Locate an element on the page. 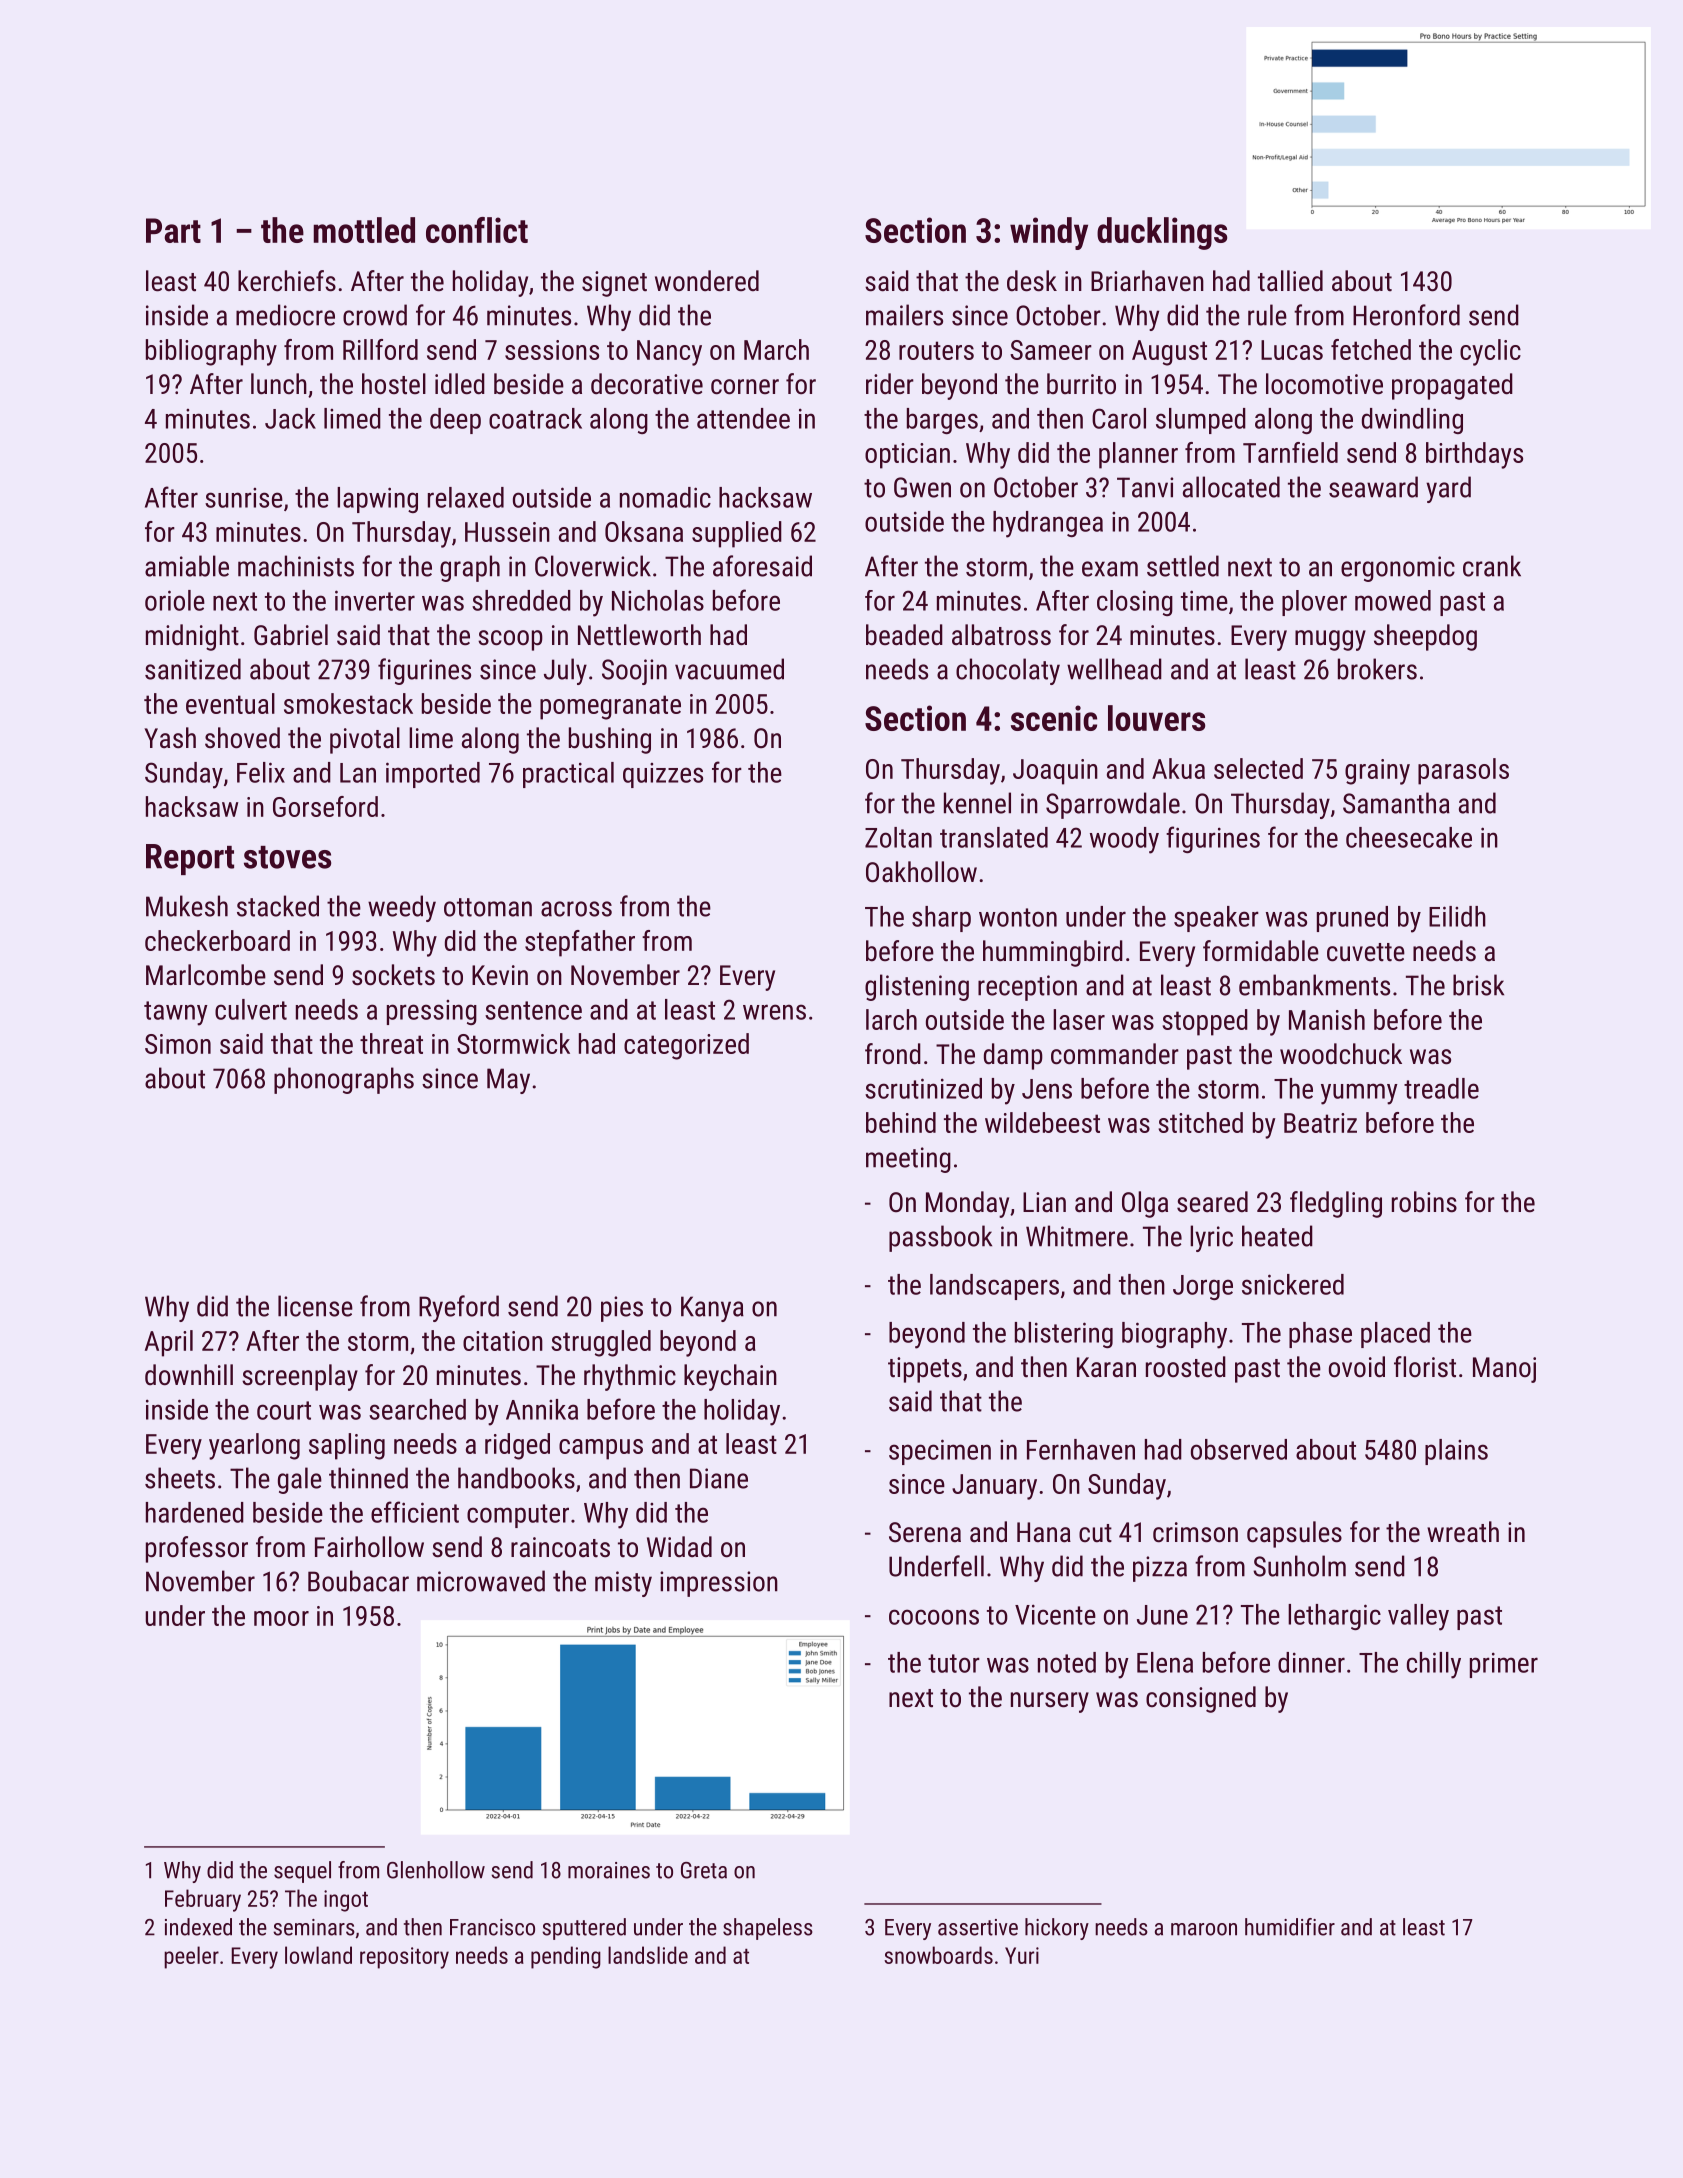 This image has width=1683, height=2178. wildebeest is located at coordinates (1042, 1122).
